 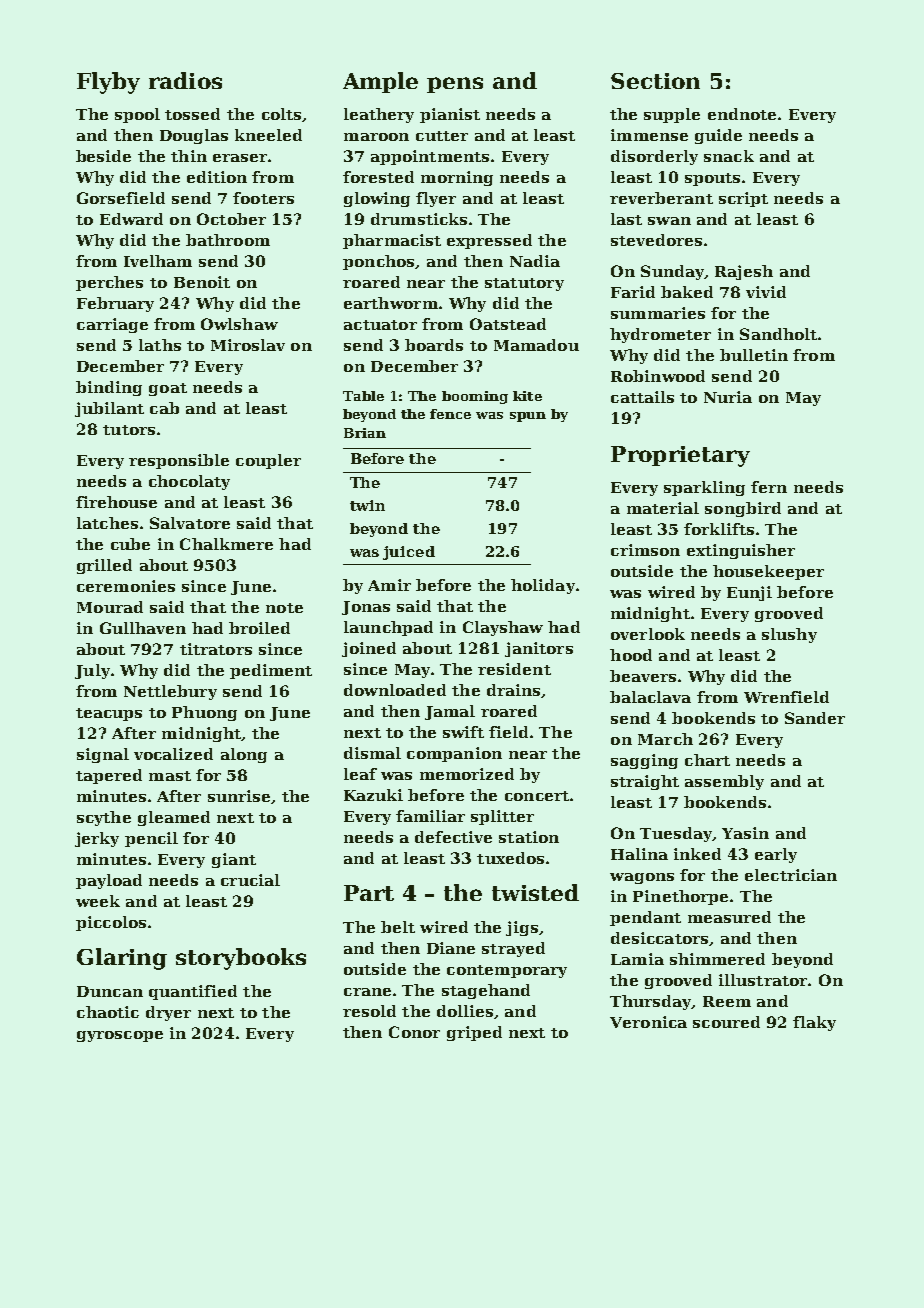 I want to click on joined, so click(x=369, y=649).
